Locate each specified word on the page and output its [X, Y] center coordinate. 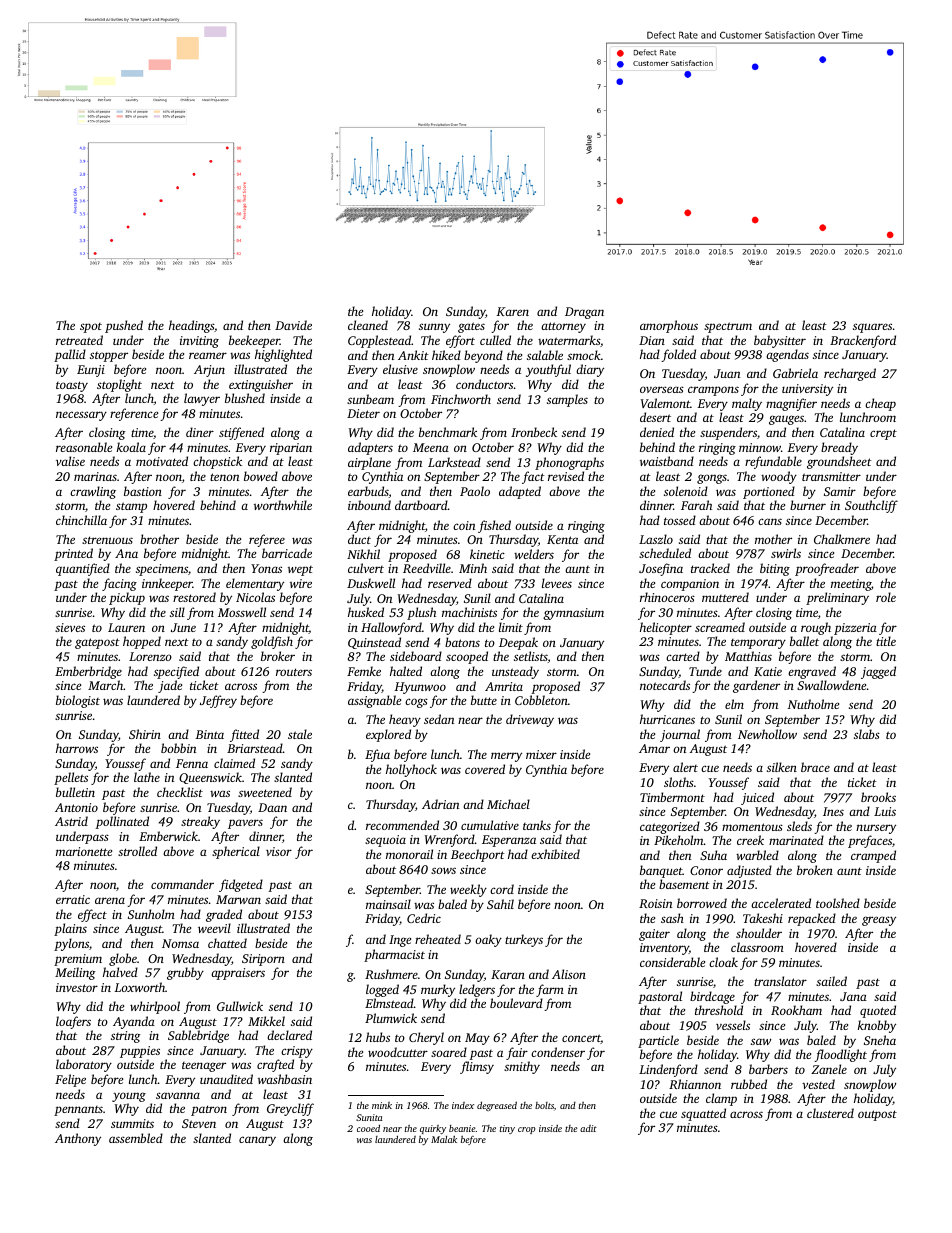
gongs [712, 479]
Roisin [655, 903]
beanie [462, 1128]
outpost [877, 1115]
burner [808, 505]
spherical [236, 852]
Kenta [562, 539]
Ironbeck [534, 432]
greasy [879, 921]
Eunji [91, 371]
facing [119, 584]
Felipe [70, 1080]
